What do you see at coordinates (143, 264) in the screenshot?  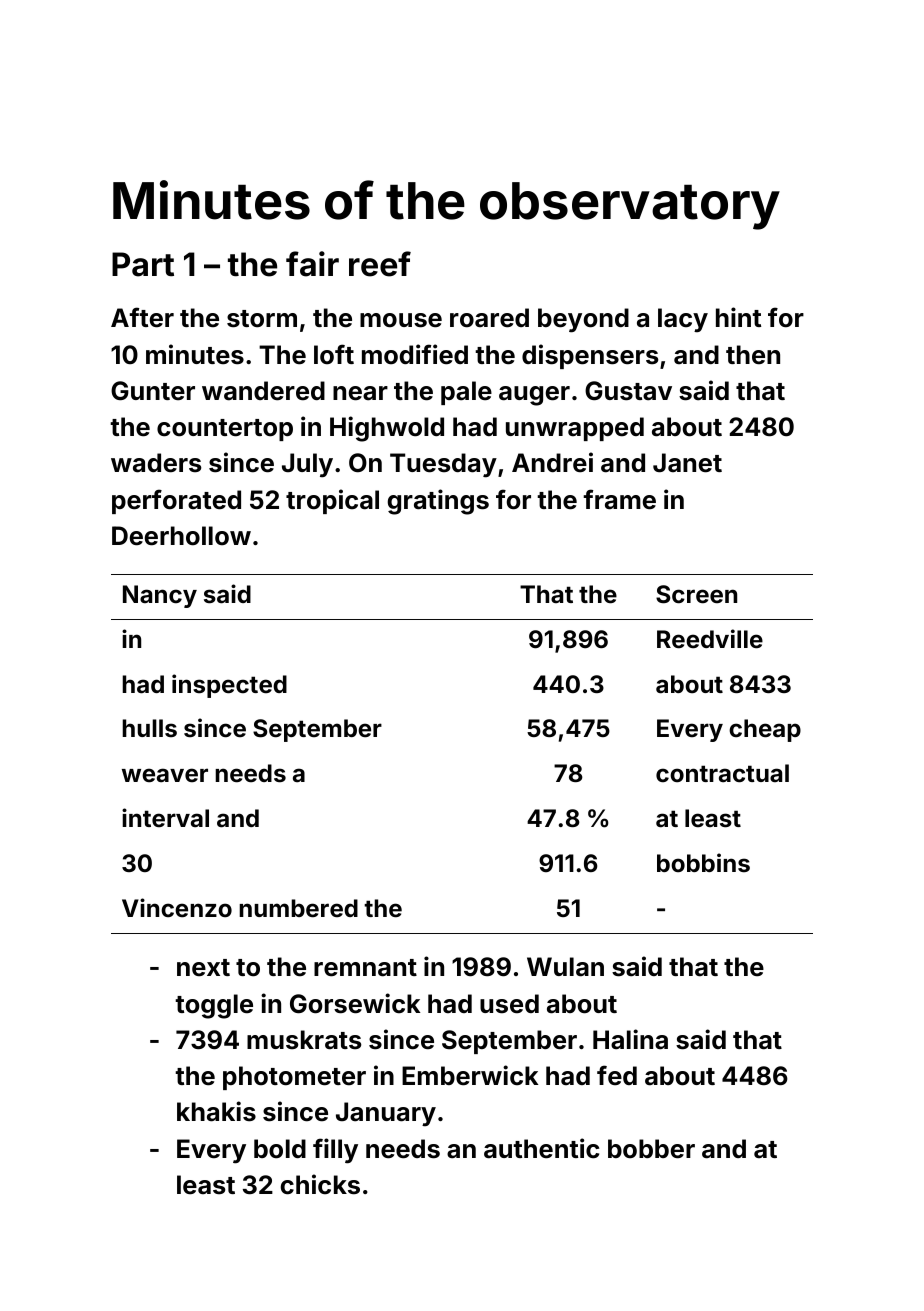 I see `Part` at bounding box center [143, 264].
